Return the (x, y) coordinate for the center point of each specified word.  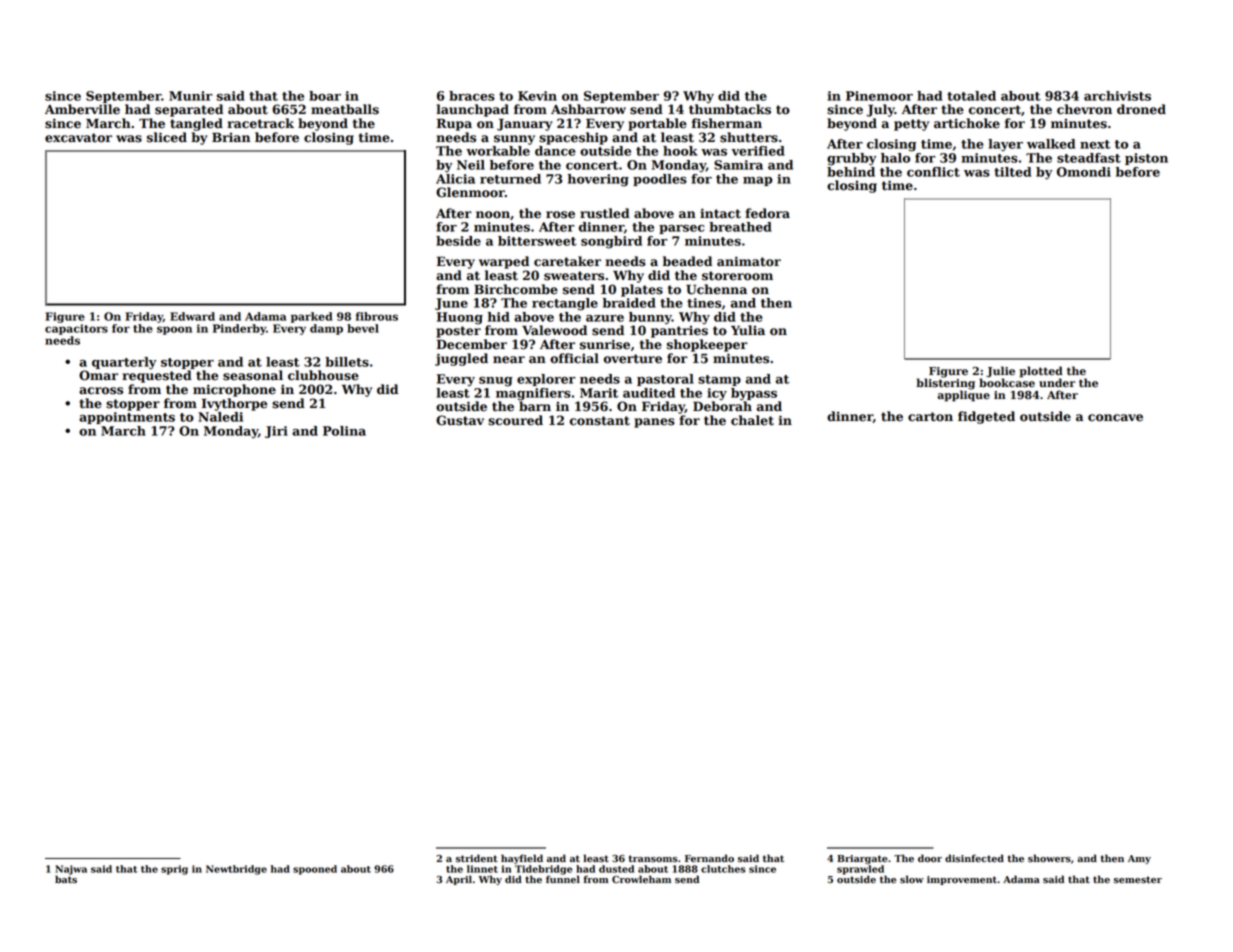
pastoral (665, 380)
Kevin (537, 96)
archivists (1117, 96)
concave (1115, 418)
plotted (1041, 372)
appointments (127, 418)
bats (66, 879)
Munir (190, 96)
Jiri (276, 432)
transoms (653, 859)
